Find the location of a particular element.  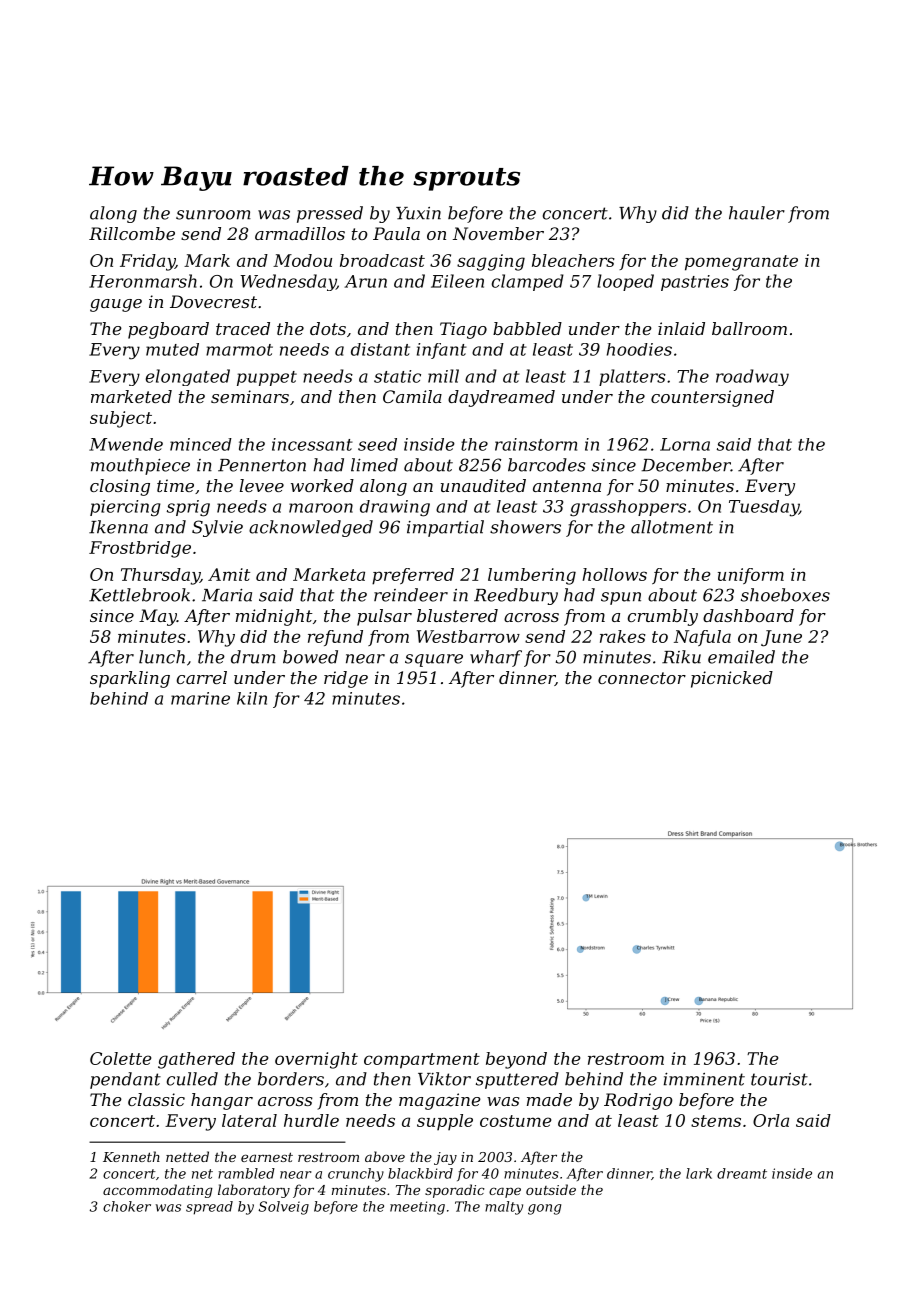

choker is located at coordinates (127, 1206).
